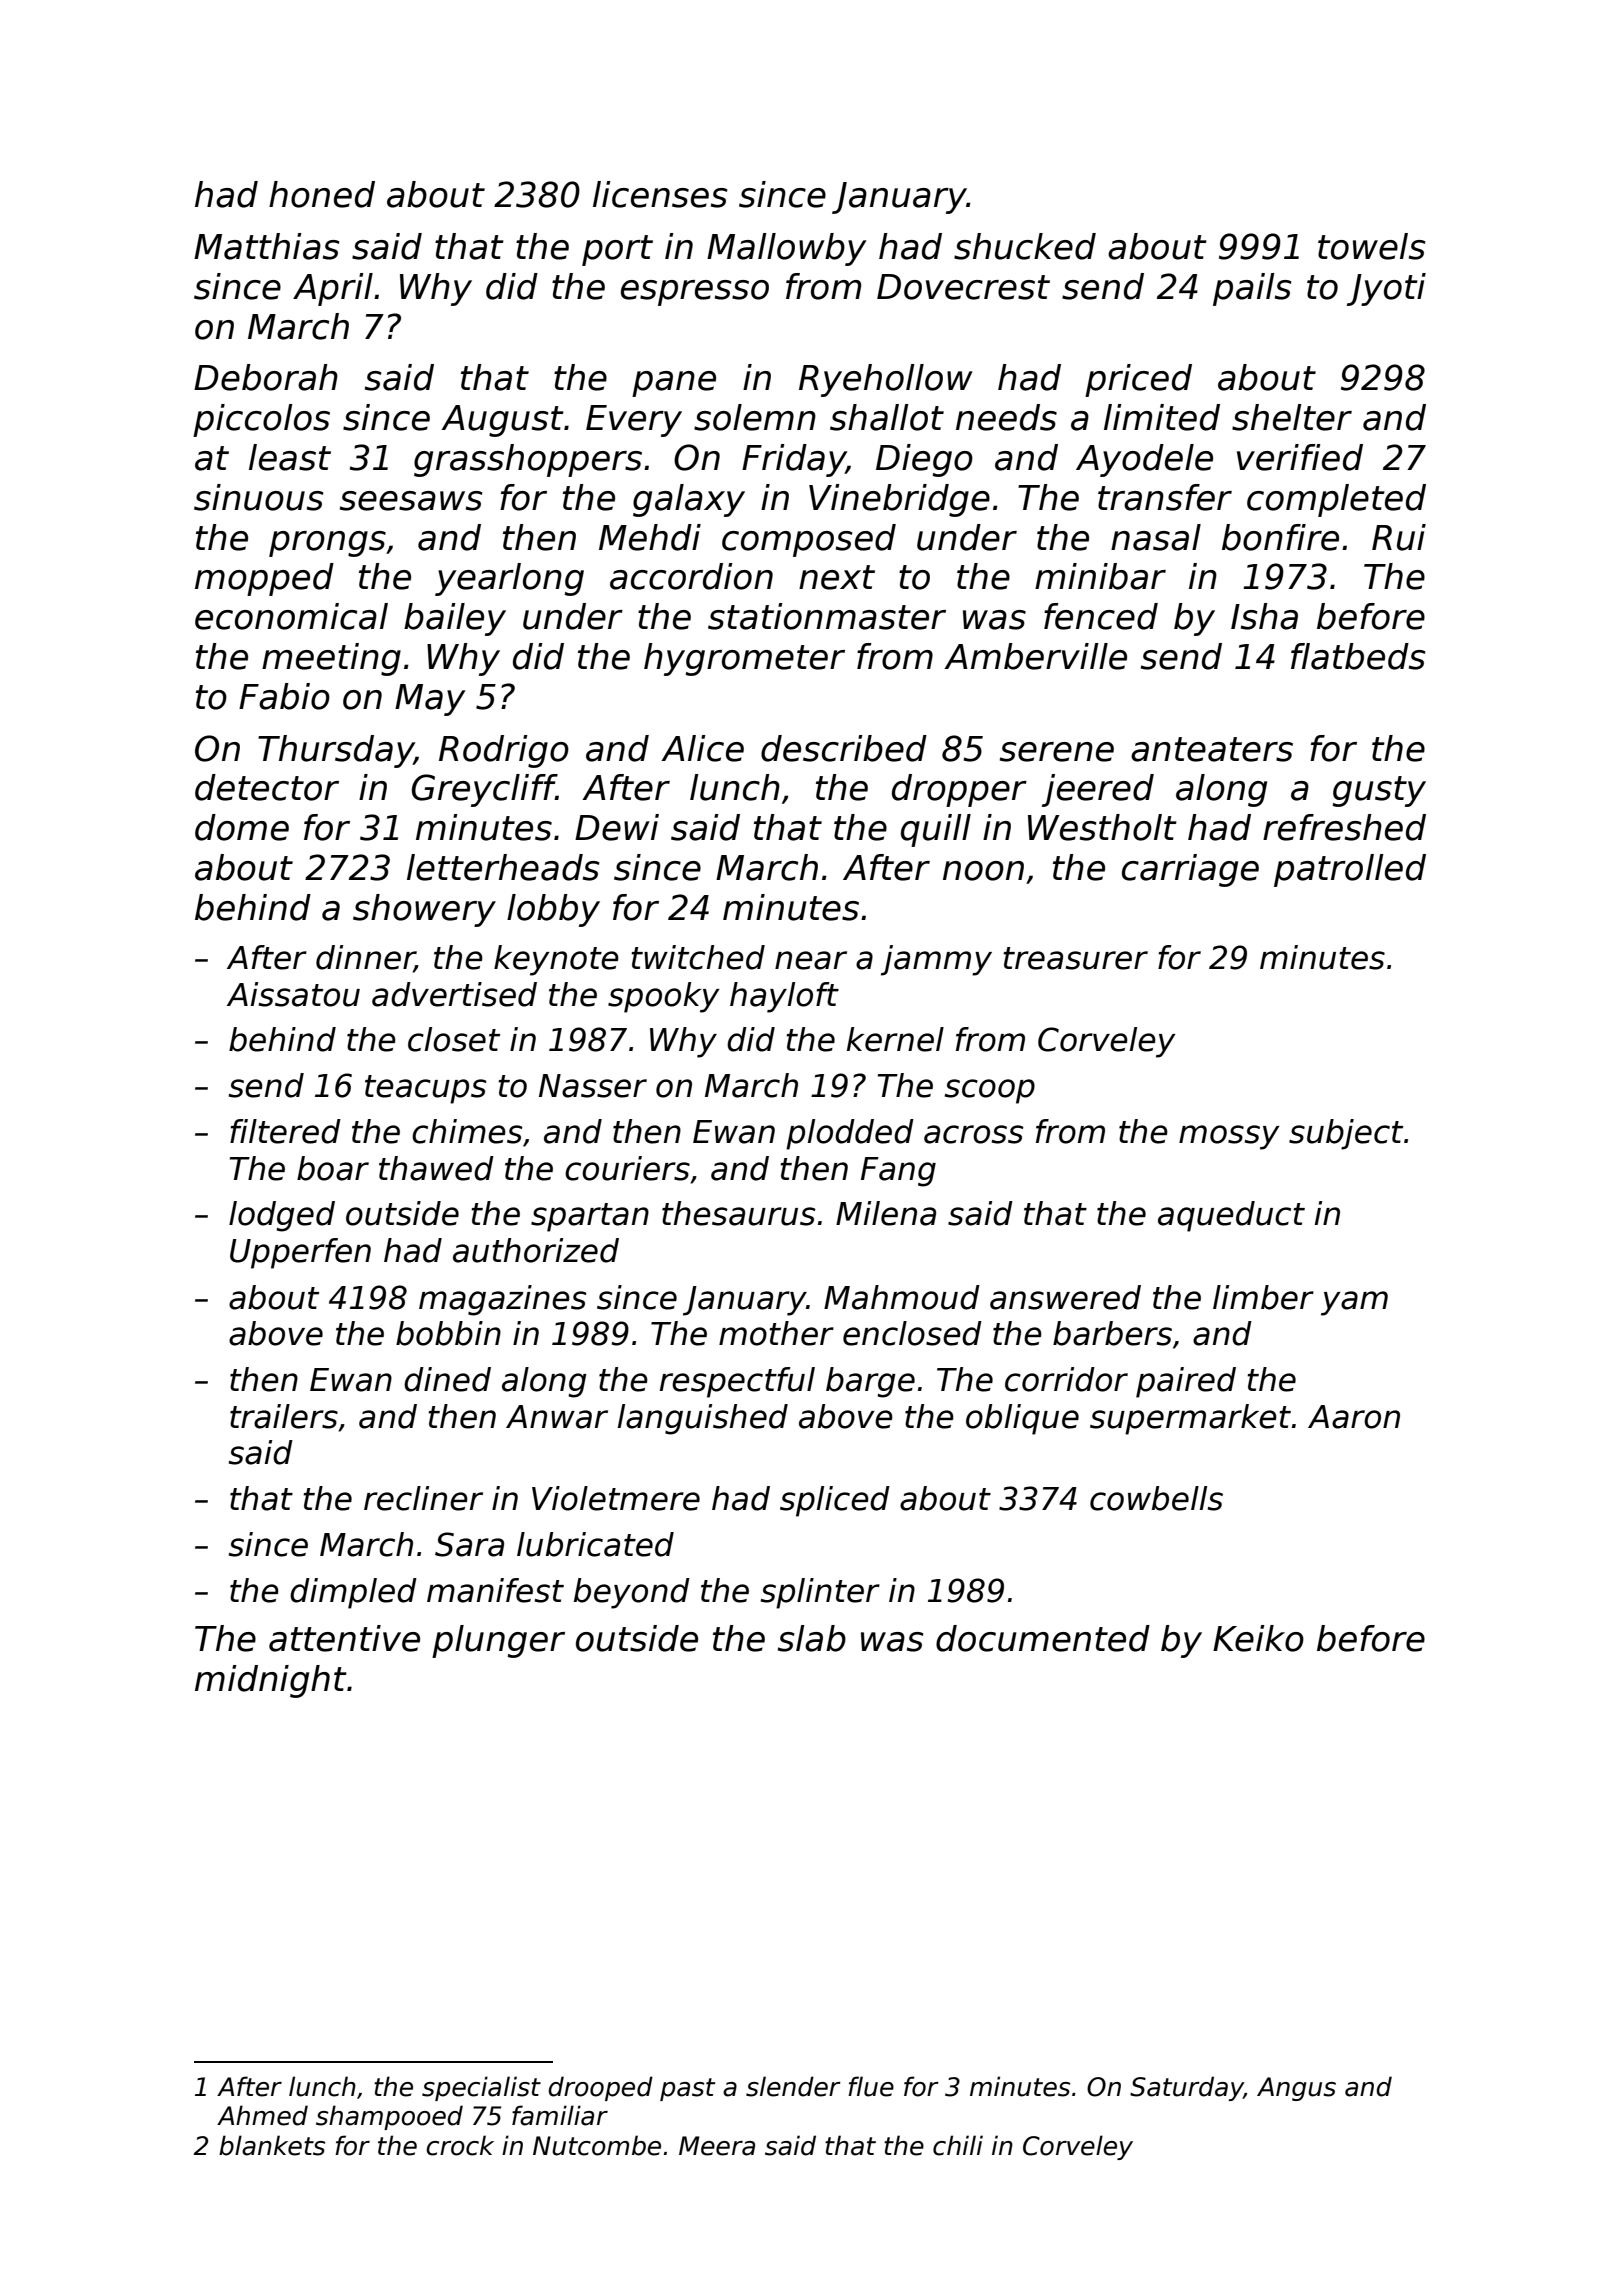  Describe the element at coordinates (282, 1216) in the document. I see `lodged` at that location.
